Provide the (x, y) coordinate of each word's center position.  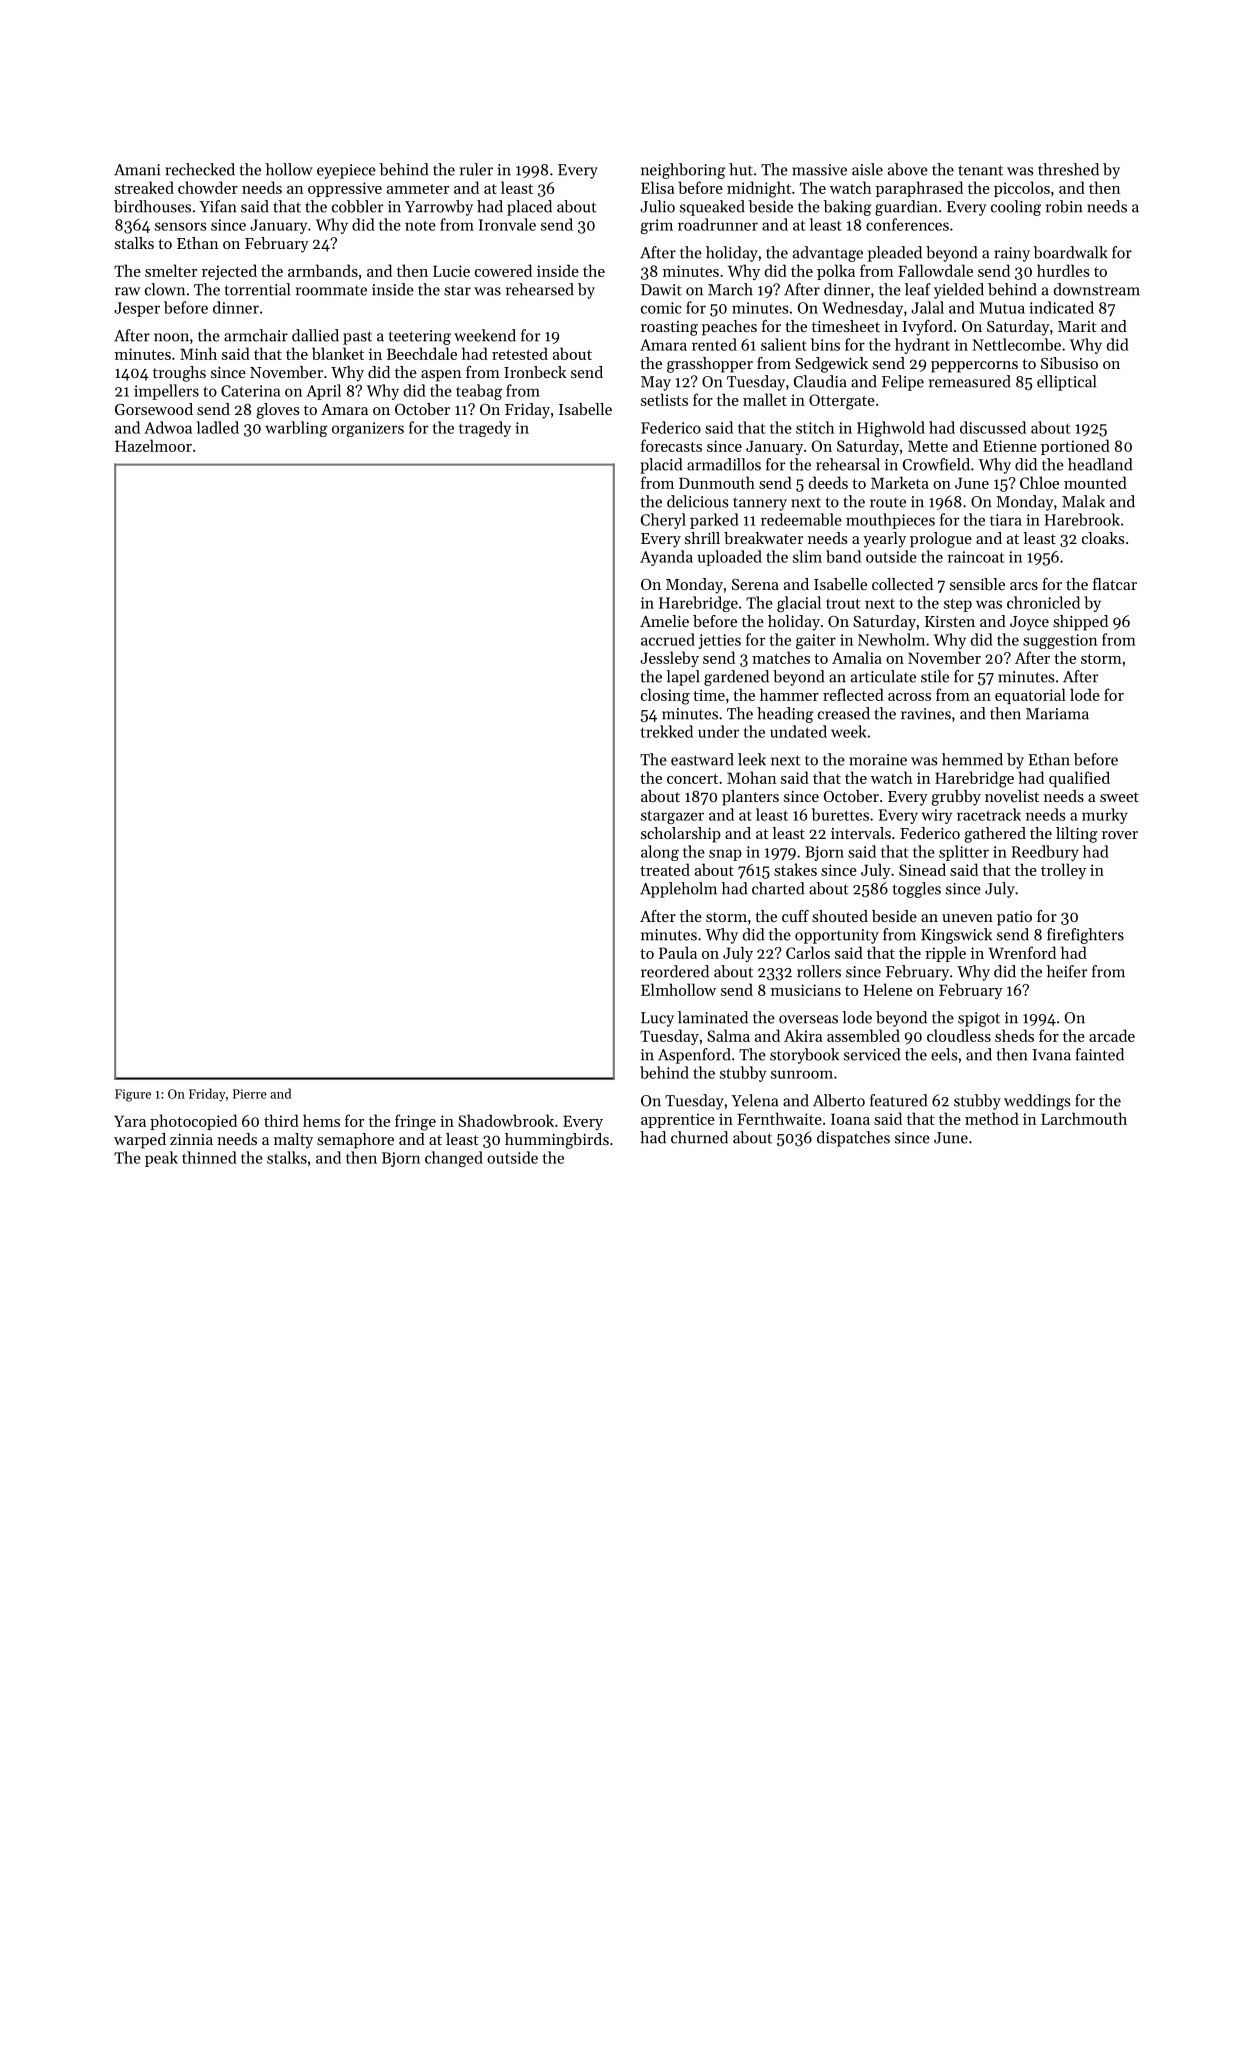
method (992, 1118)
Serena (755, 584)
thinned (209, 1157)
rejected (229, 272)
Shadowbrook (506, 1120)
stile (935, 676)
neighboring (683, 171)
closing (665, 696)
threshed (1068, 169)
